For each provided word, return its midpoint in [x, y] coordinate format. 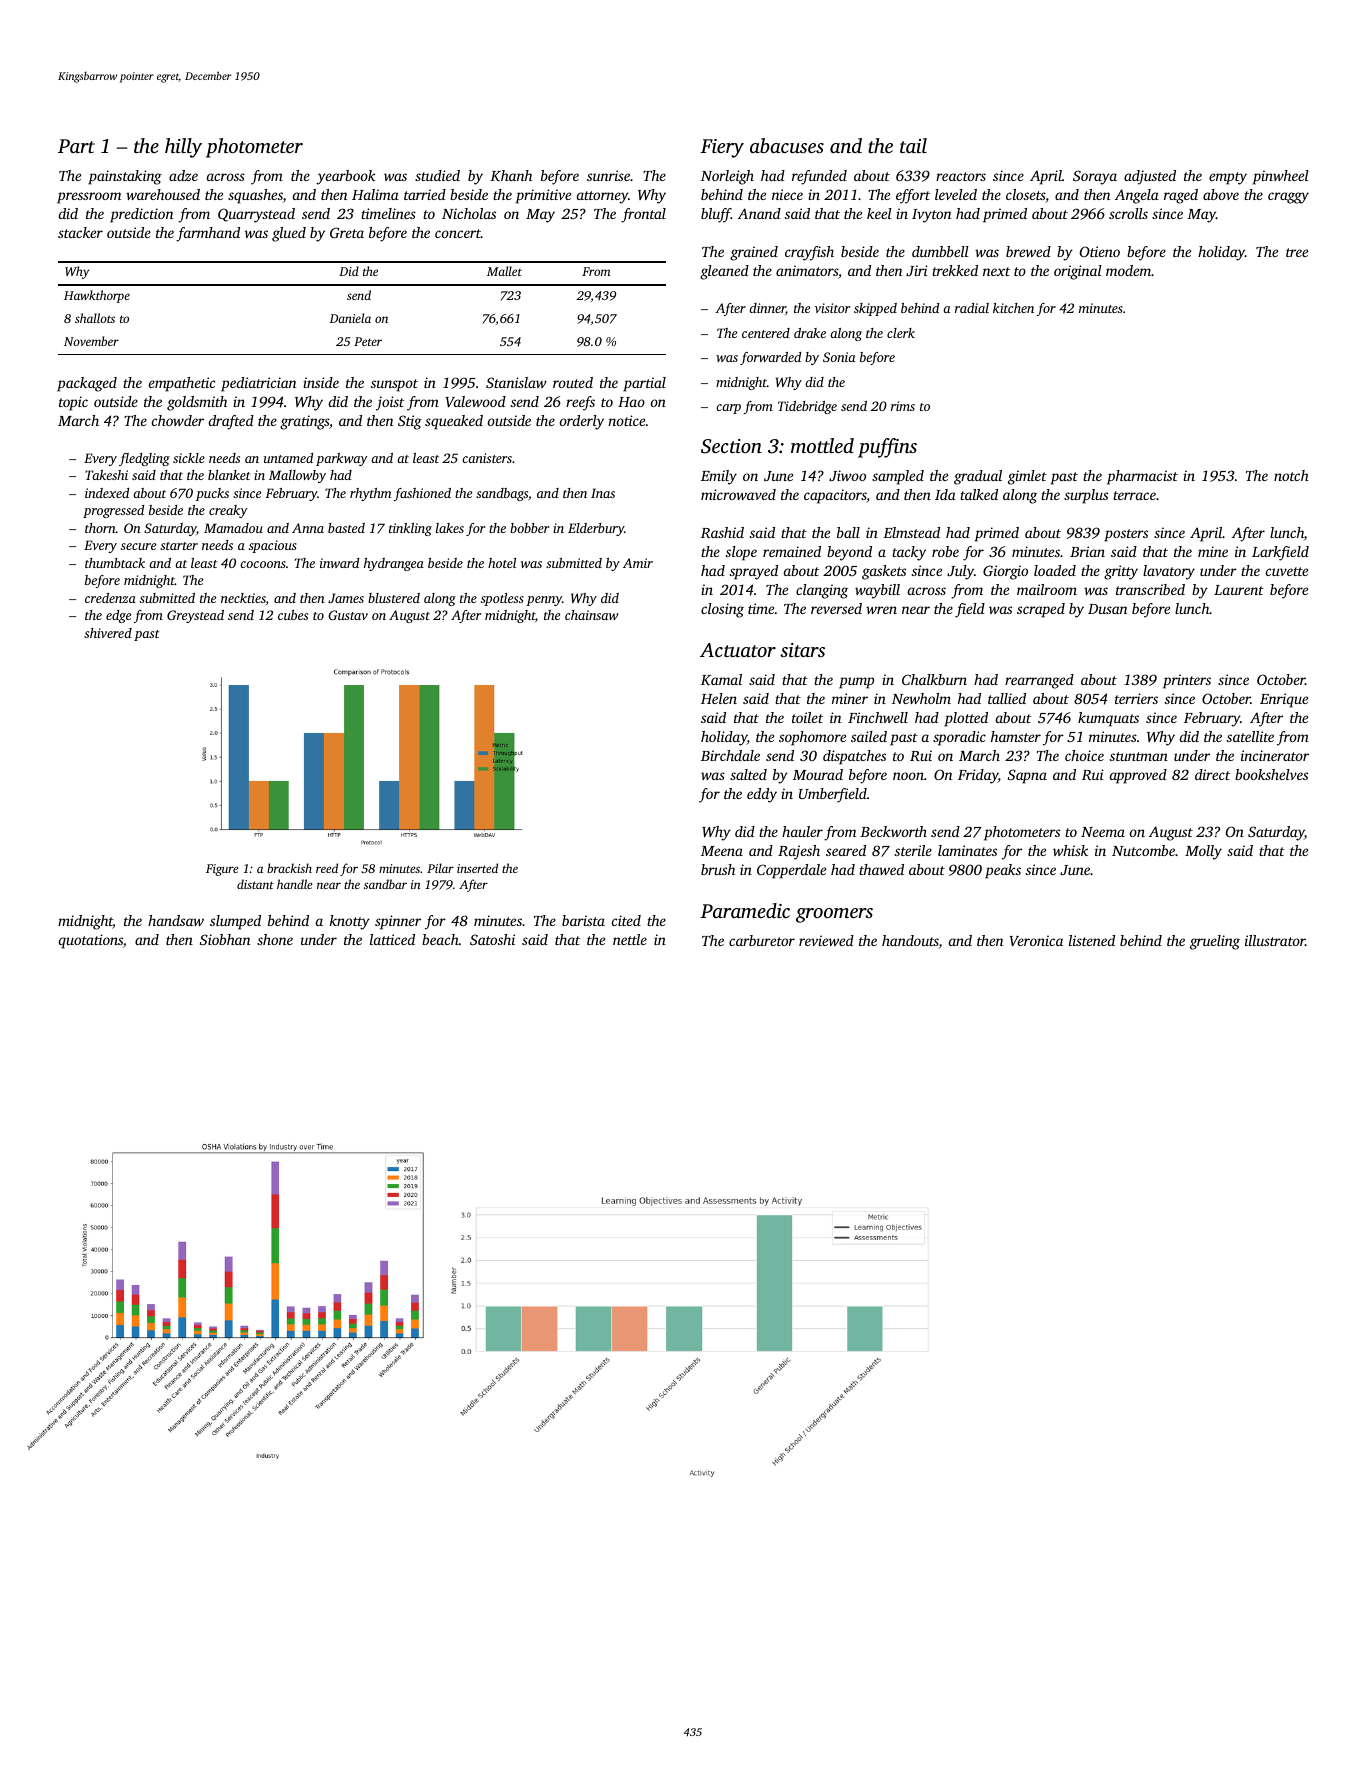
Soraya [1095, 177]
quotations [91, 941]
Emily [719, 477]
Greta [347, 232]
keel [879, 213]
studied [437, 175]
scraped [1041, 610]
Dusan [1107, 609]
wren [881, 610]
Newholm [921, 698]
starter [179, 546]
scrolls [1128, 213]
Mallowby [297, 476]
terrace [1134, 495]
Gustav [348, 615]
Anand [759, 213]
